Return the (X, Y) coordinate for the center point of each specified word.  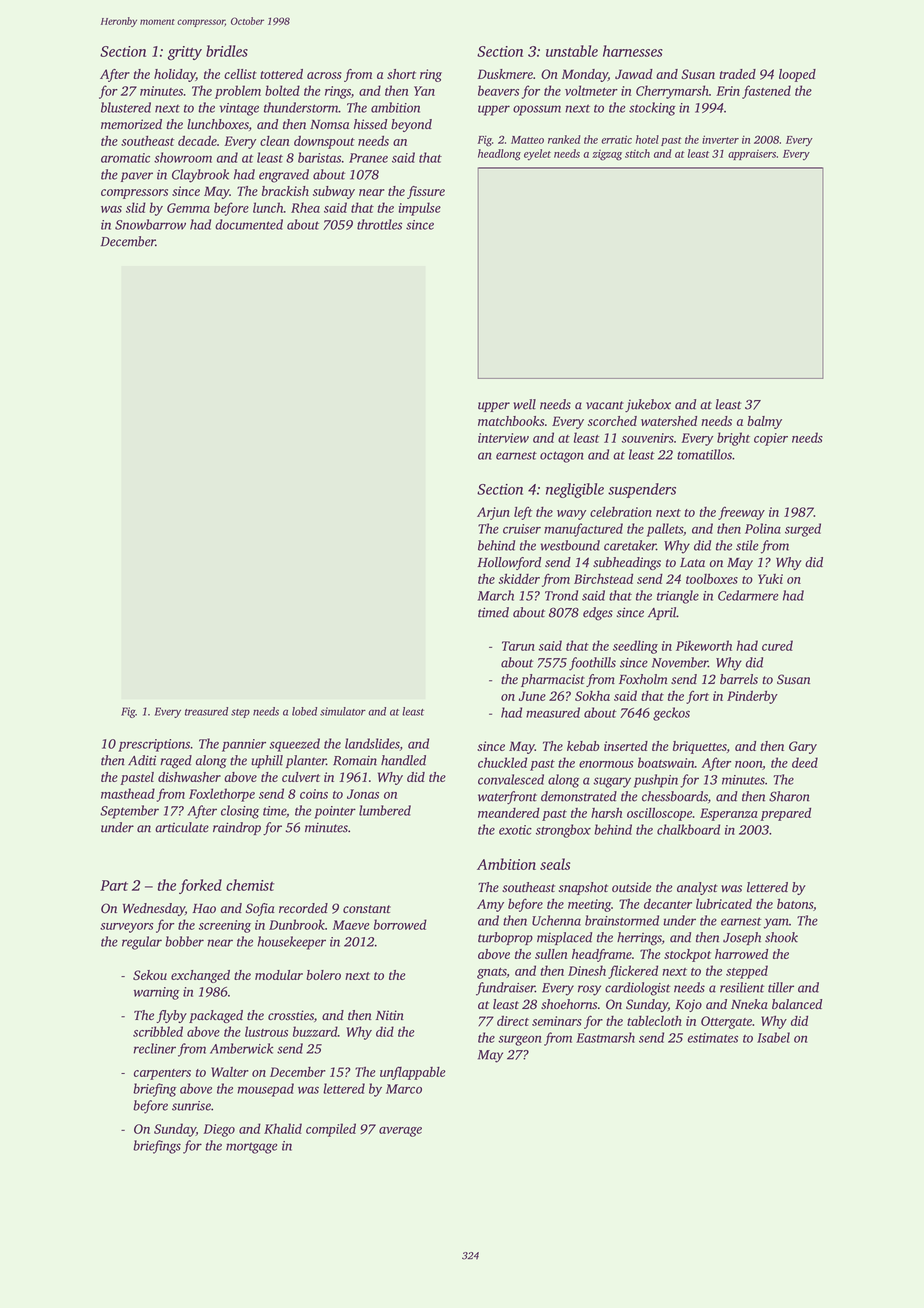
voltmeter (591, 90)
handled (403, 760)
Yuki (770, 579)
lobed (304, 711)
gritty (185, 53)
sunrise (191, 1106)
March (496, 595)
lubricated (724, 903)
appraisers (752, 155)
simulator (343, 711)
